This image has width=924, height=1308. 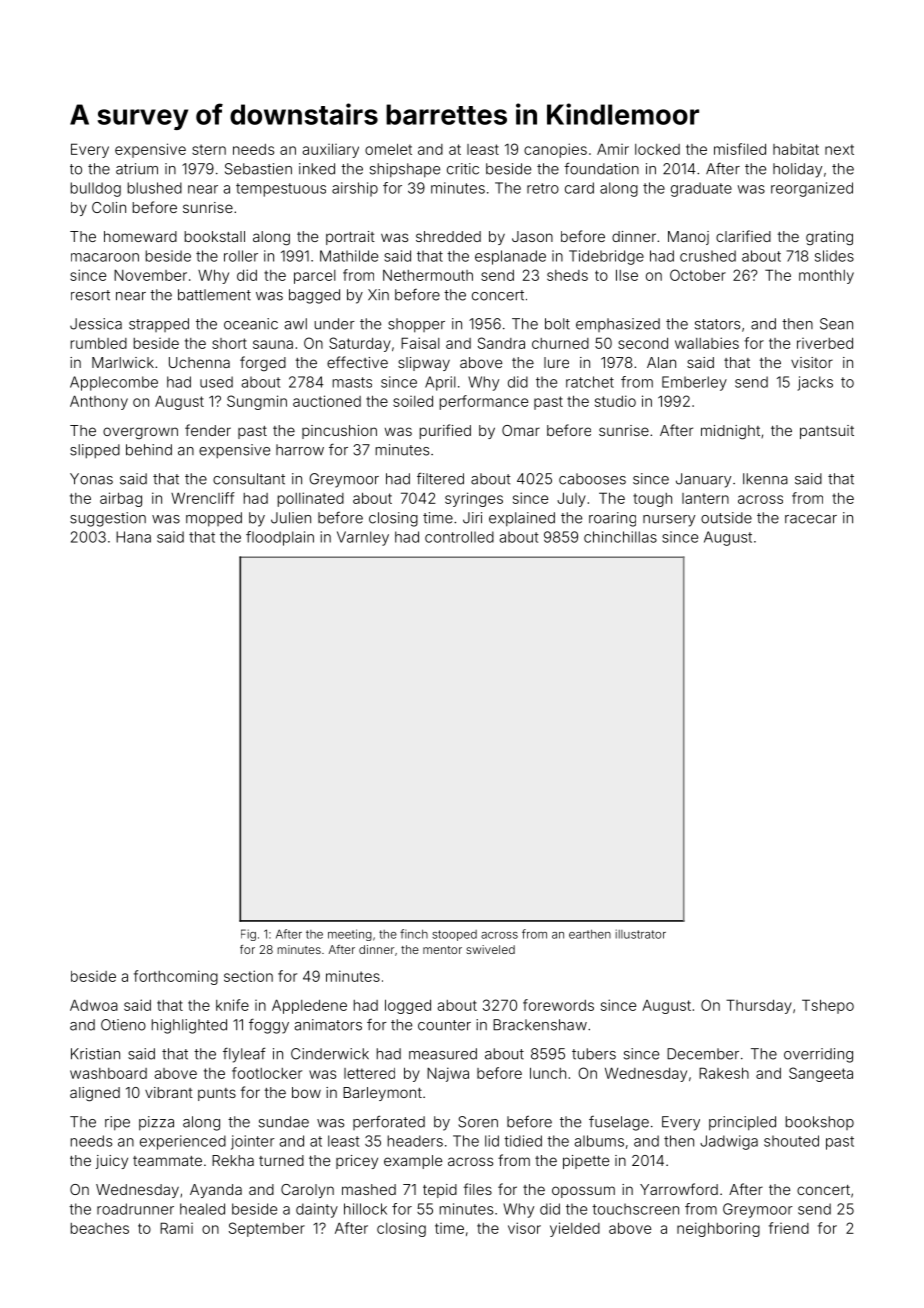 I want to click on Barleymont, so click(x=382, y=1094).
